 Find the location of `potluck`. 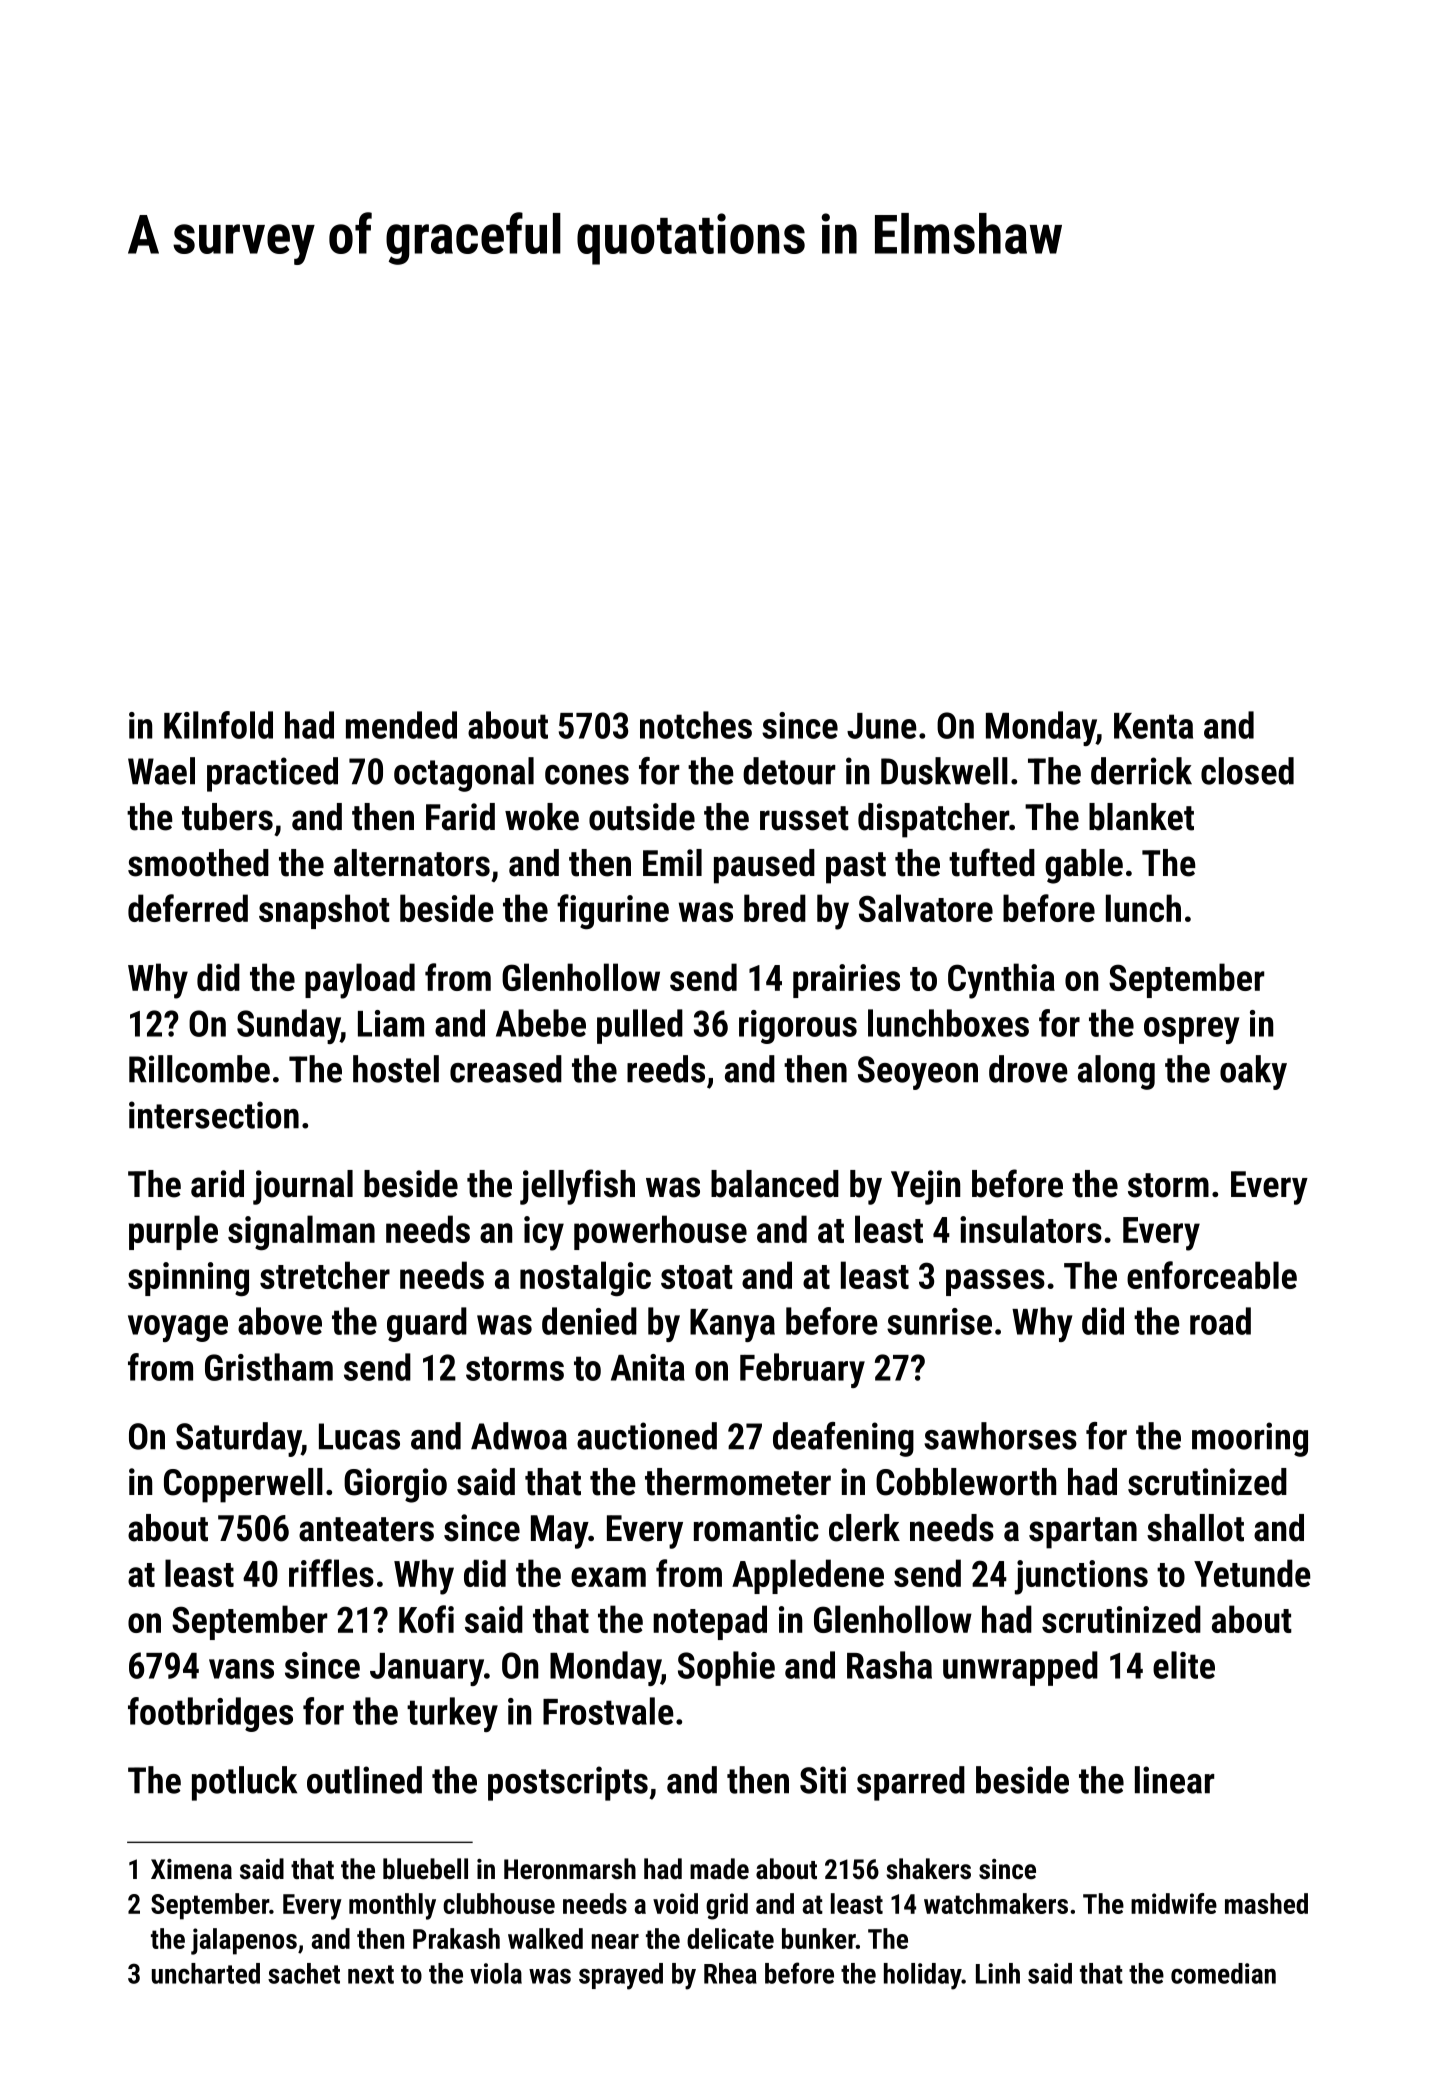

potluck is located at coordinates (244, 1783).
